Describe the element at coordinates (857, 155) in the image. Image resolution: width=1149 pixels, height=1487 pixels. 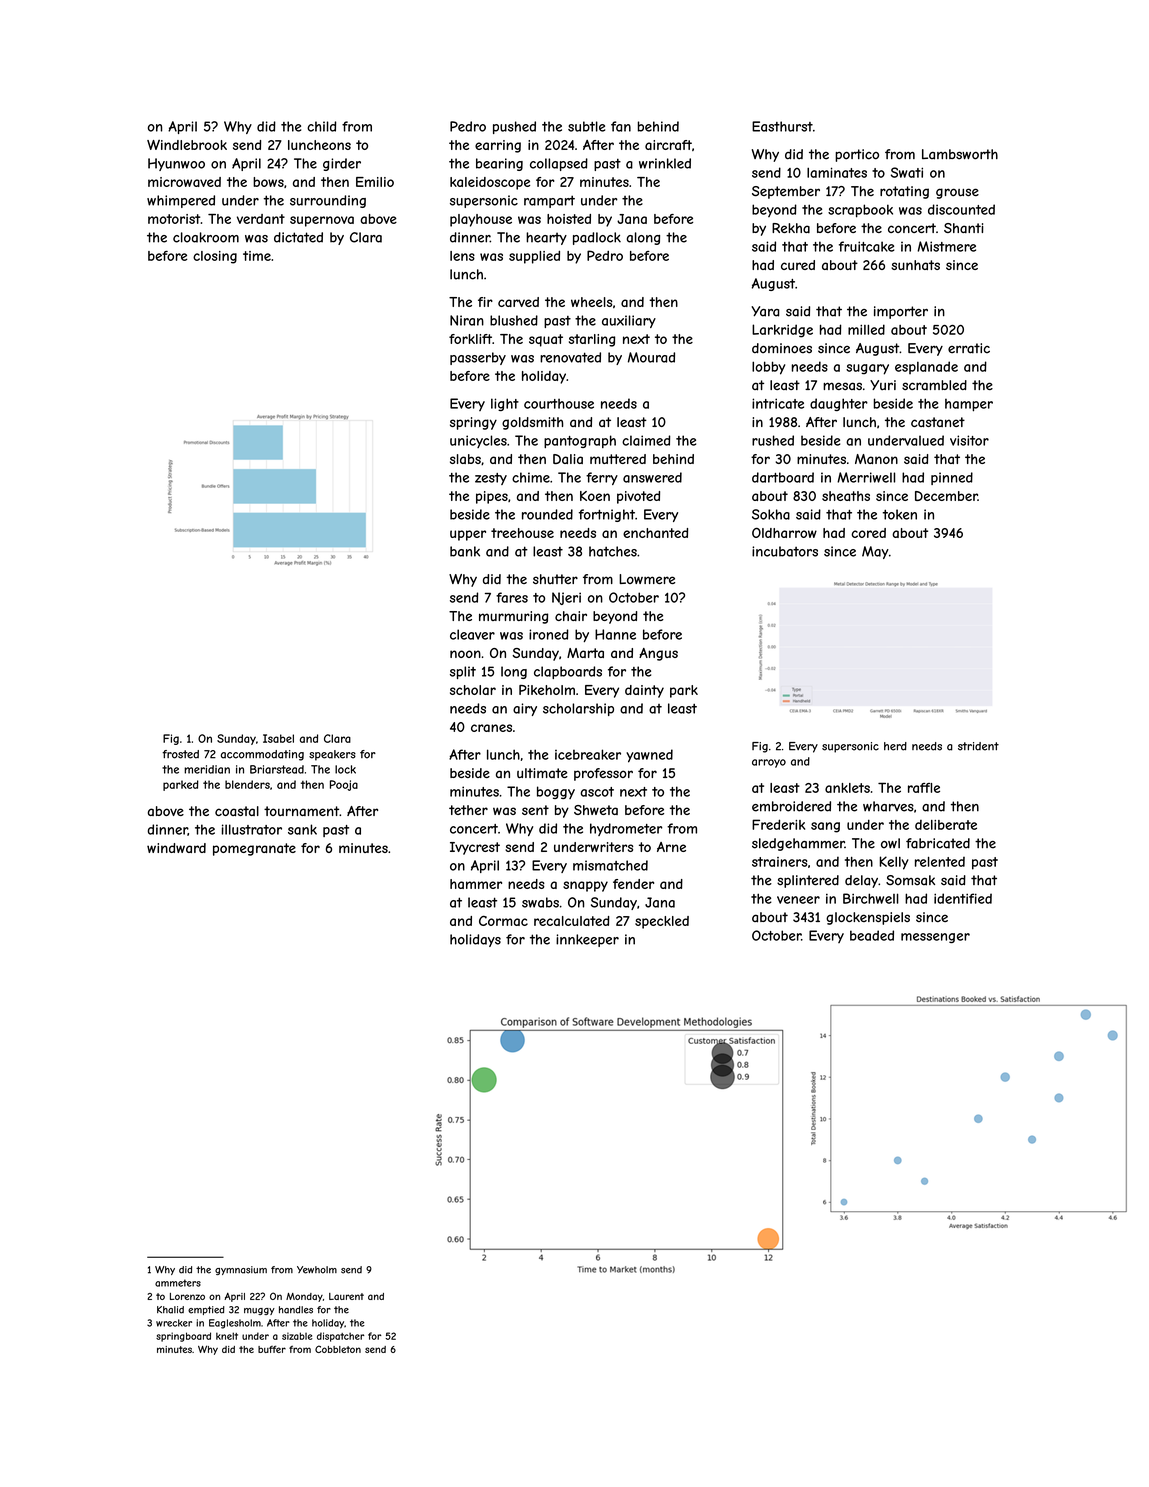
I see `portico` at that location.
